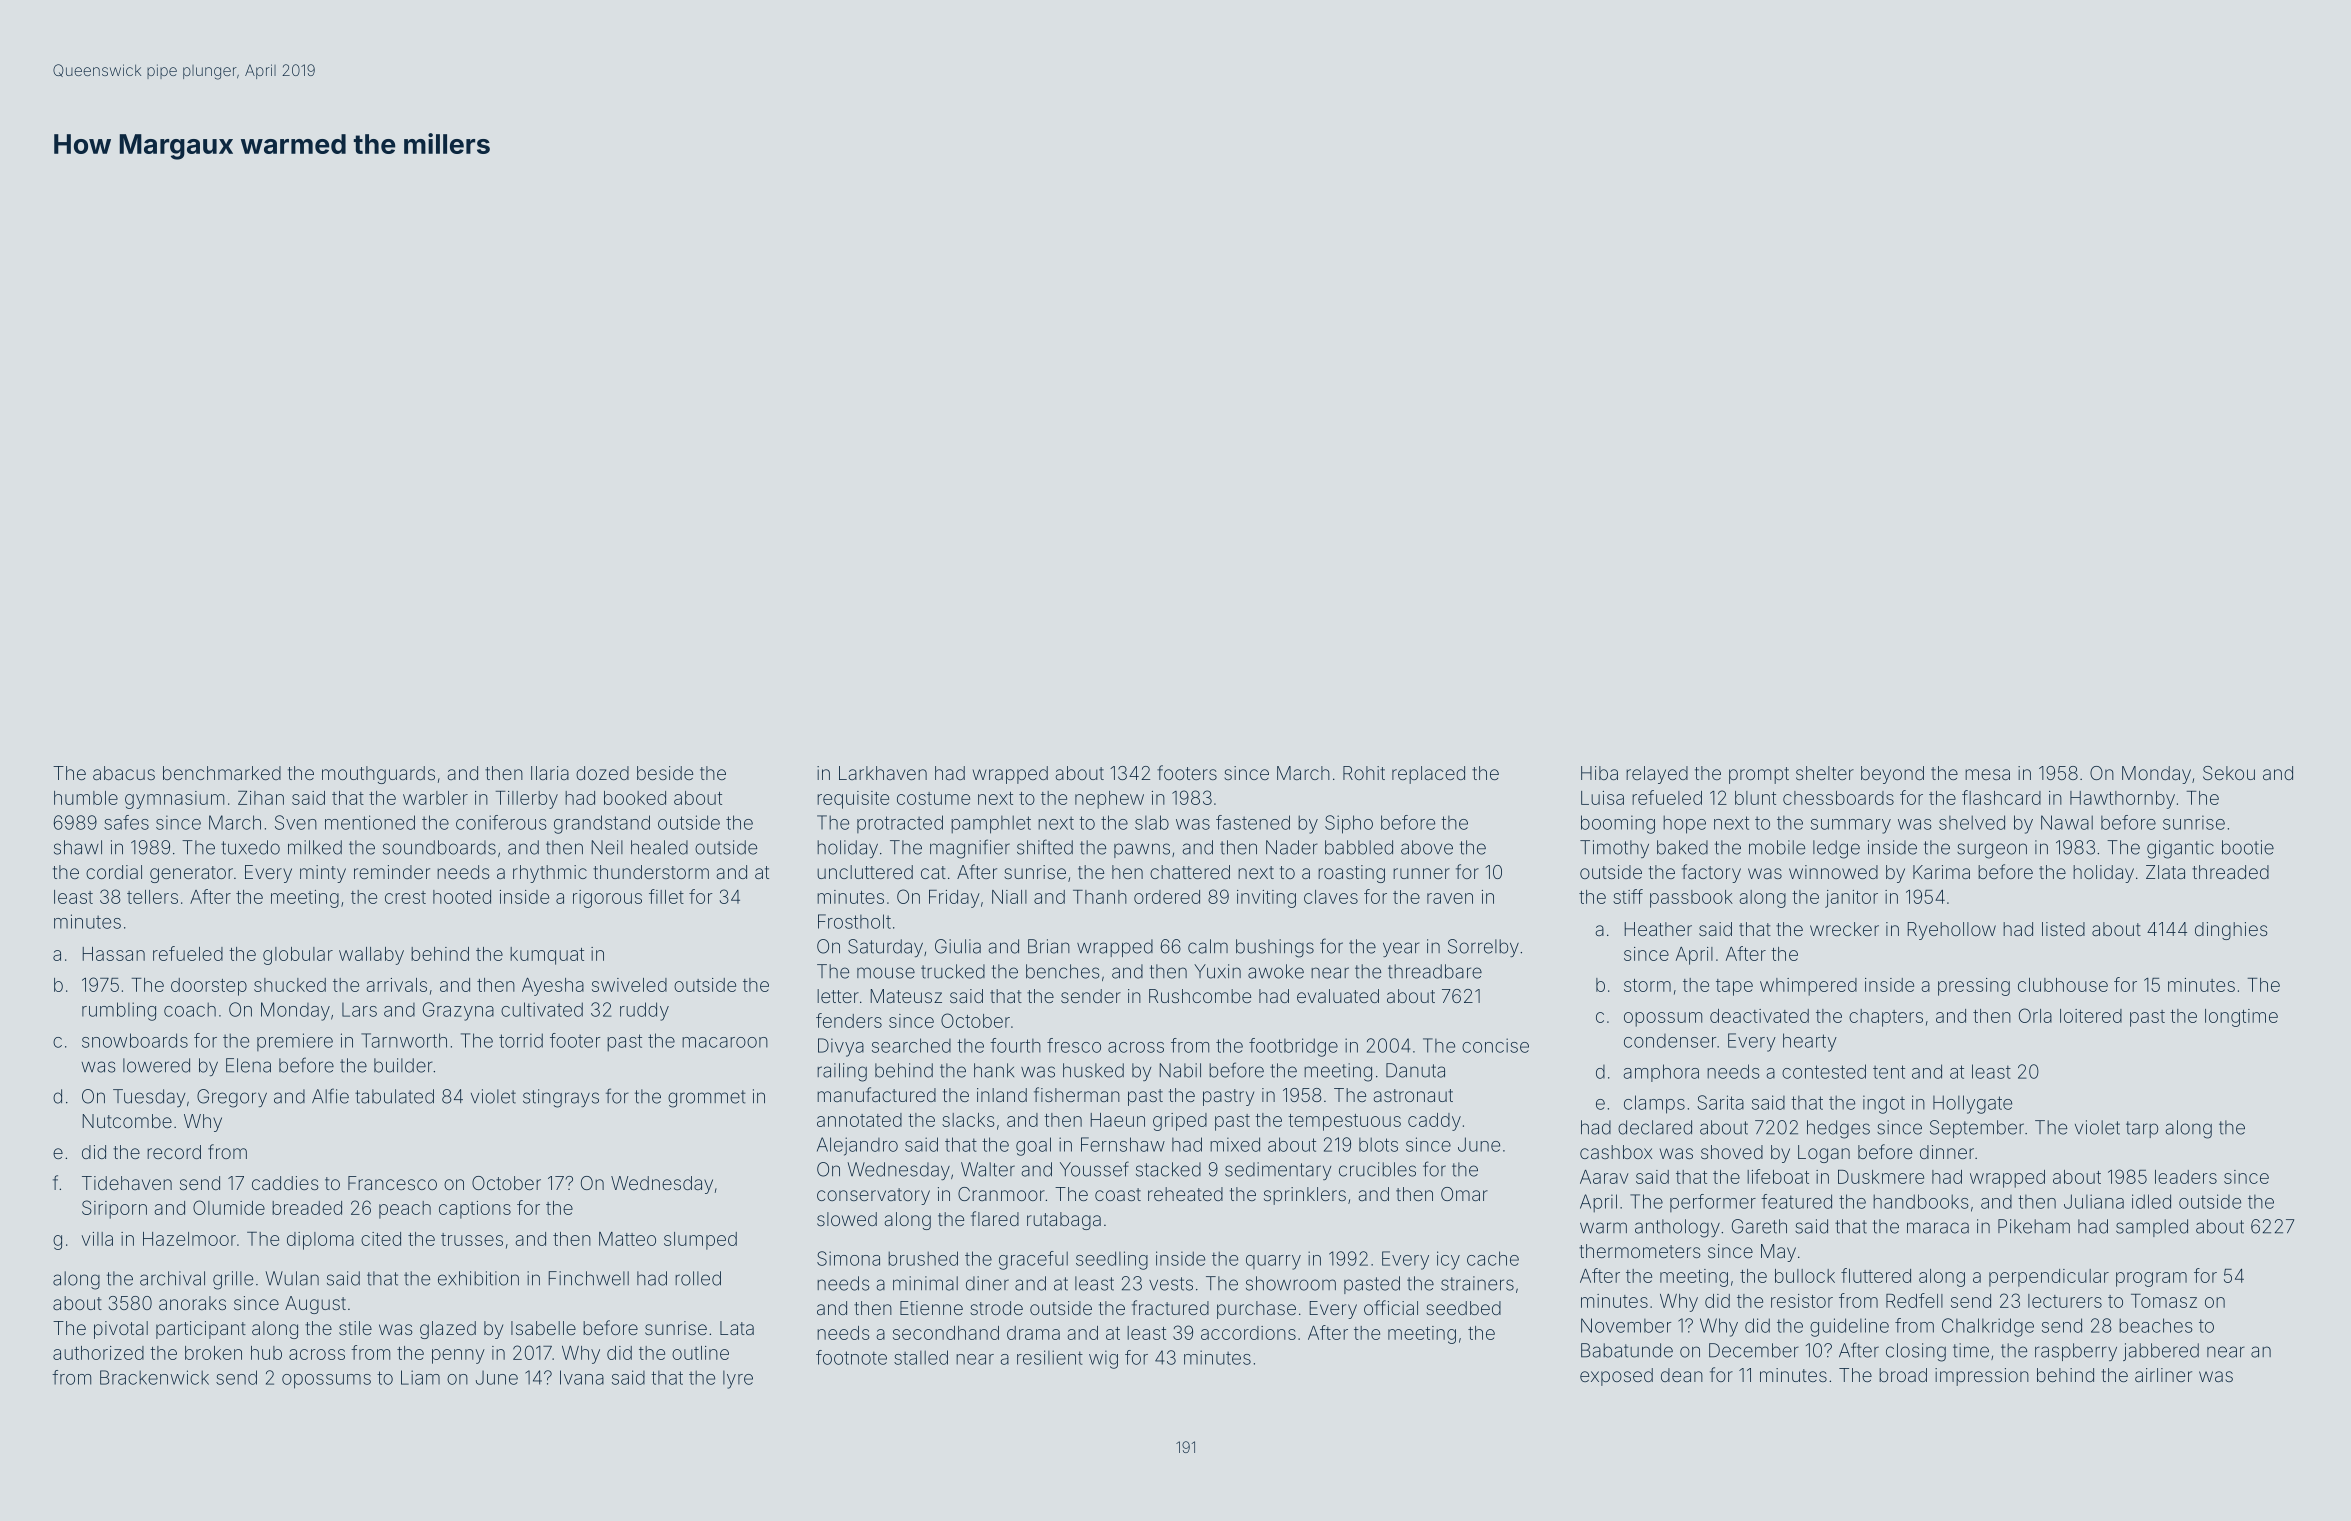 This page has width=2351, height=1521. I want to click on exposed, so click(1616, 1377).
